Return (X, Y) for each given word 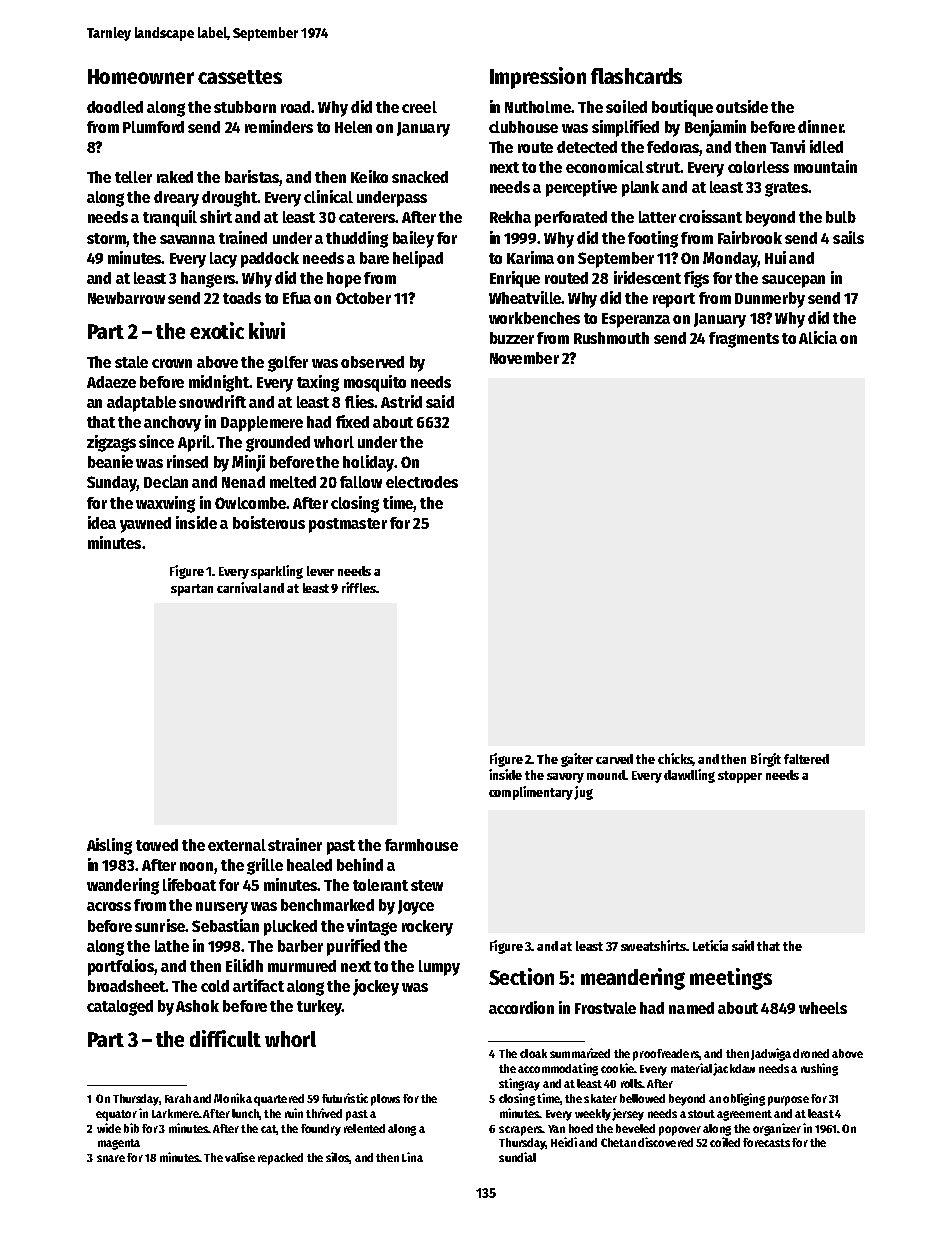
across (109, 906)
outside (742, 106)
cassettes (240, 77)
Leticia (710, 945)
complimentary (531, 793)
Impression (538, 78)
